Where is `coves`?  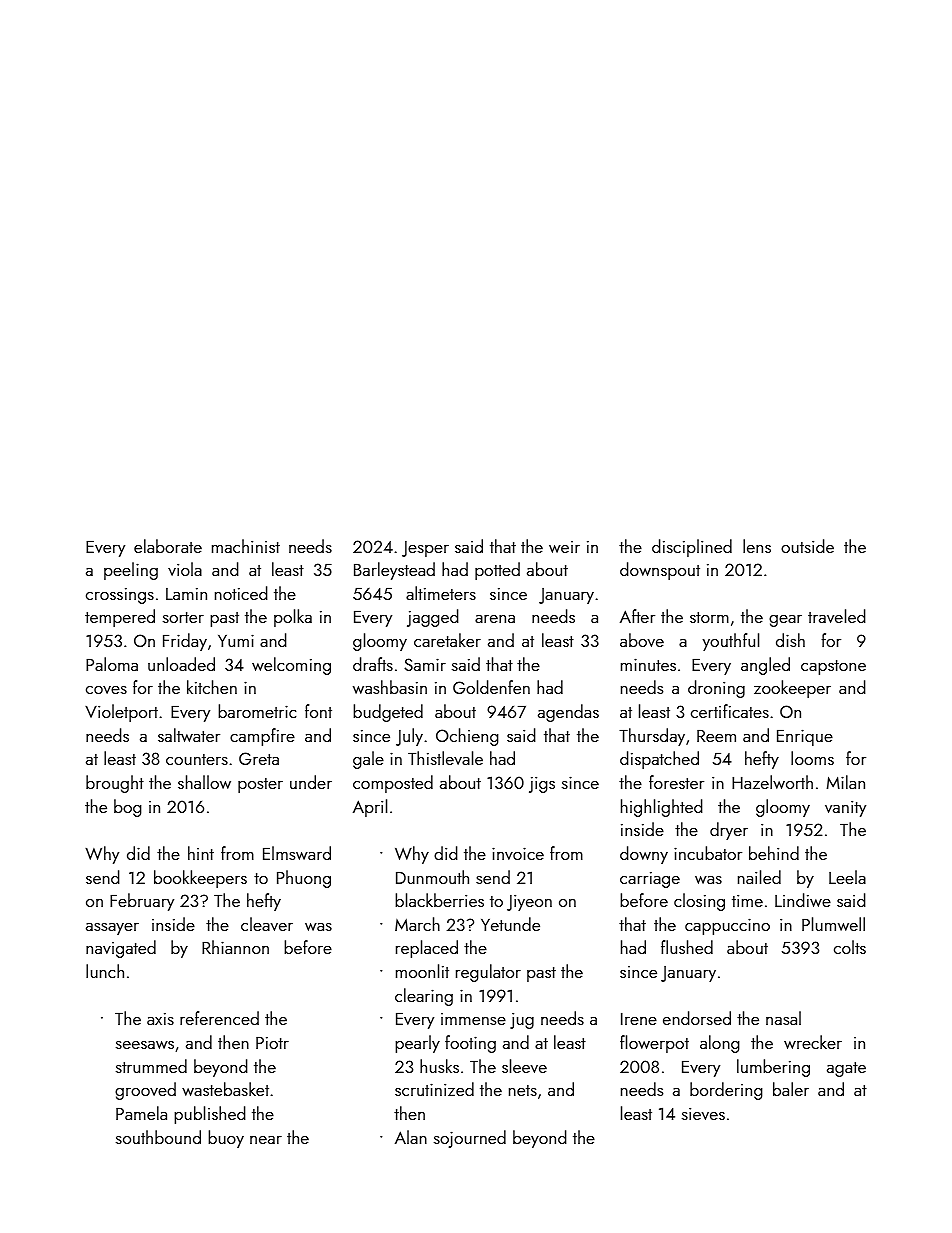
coves is located at coordinates (106, 690).
